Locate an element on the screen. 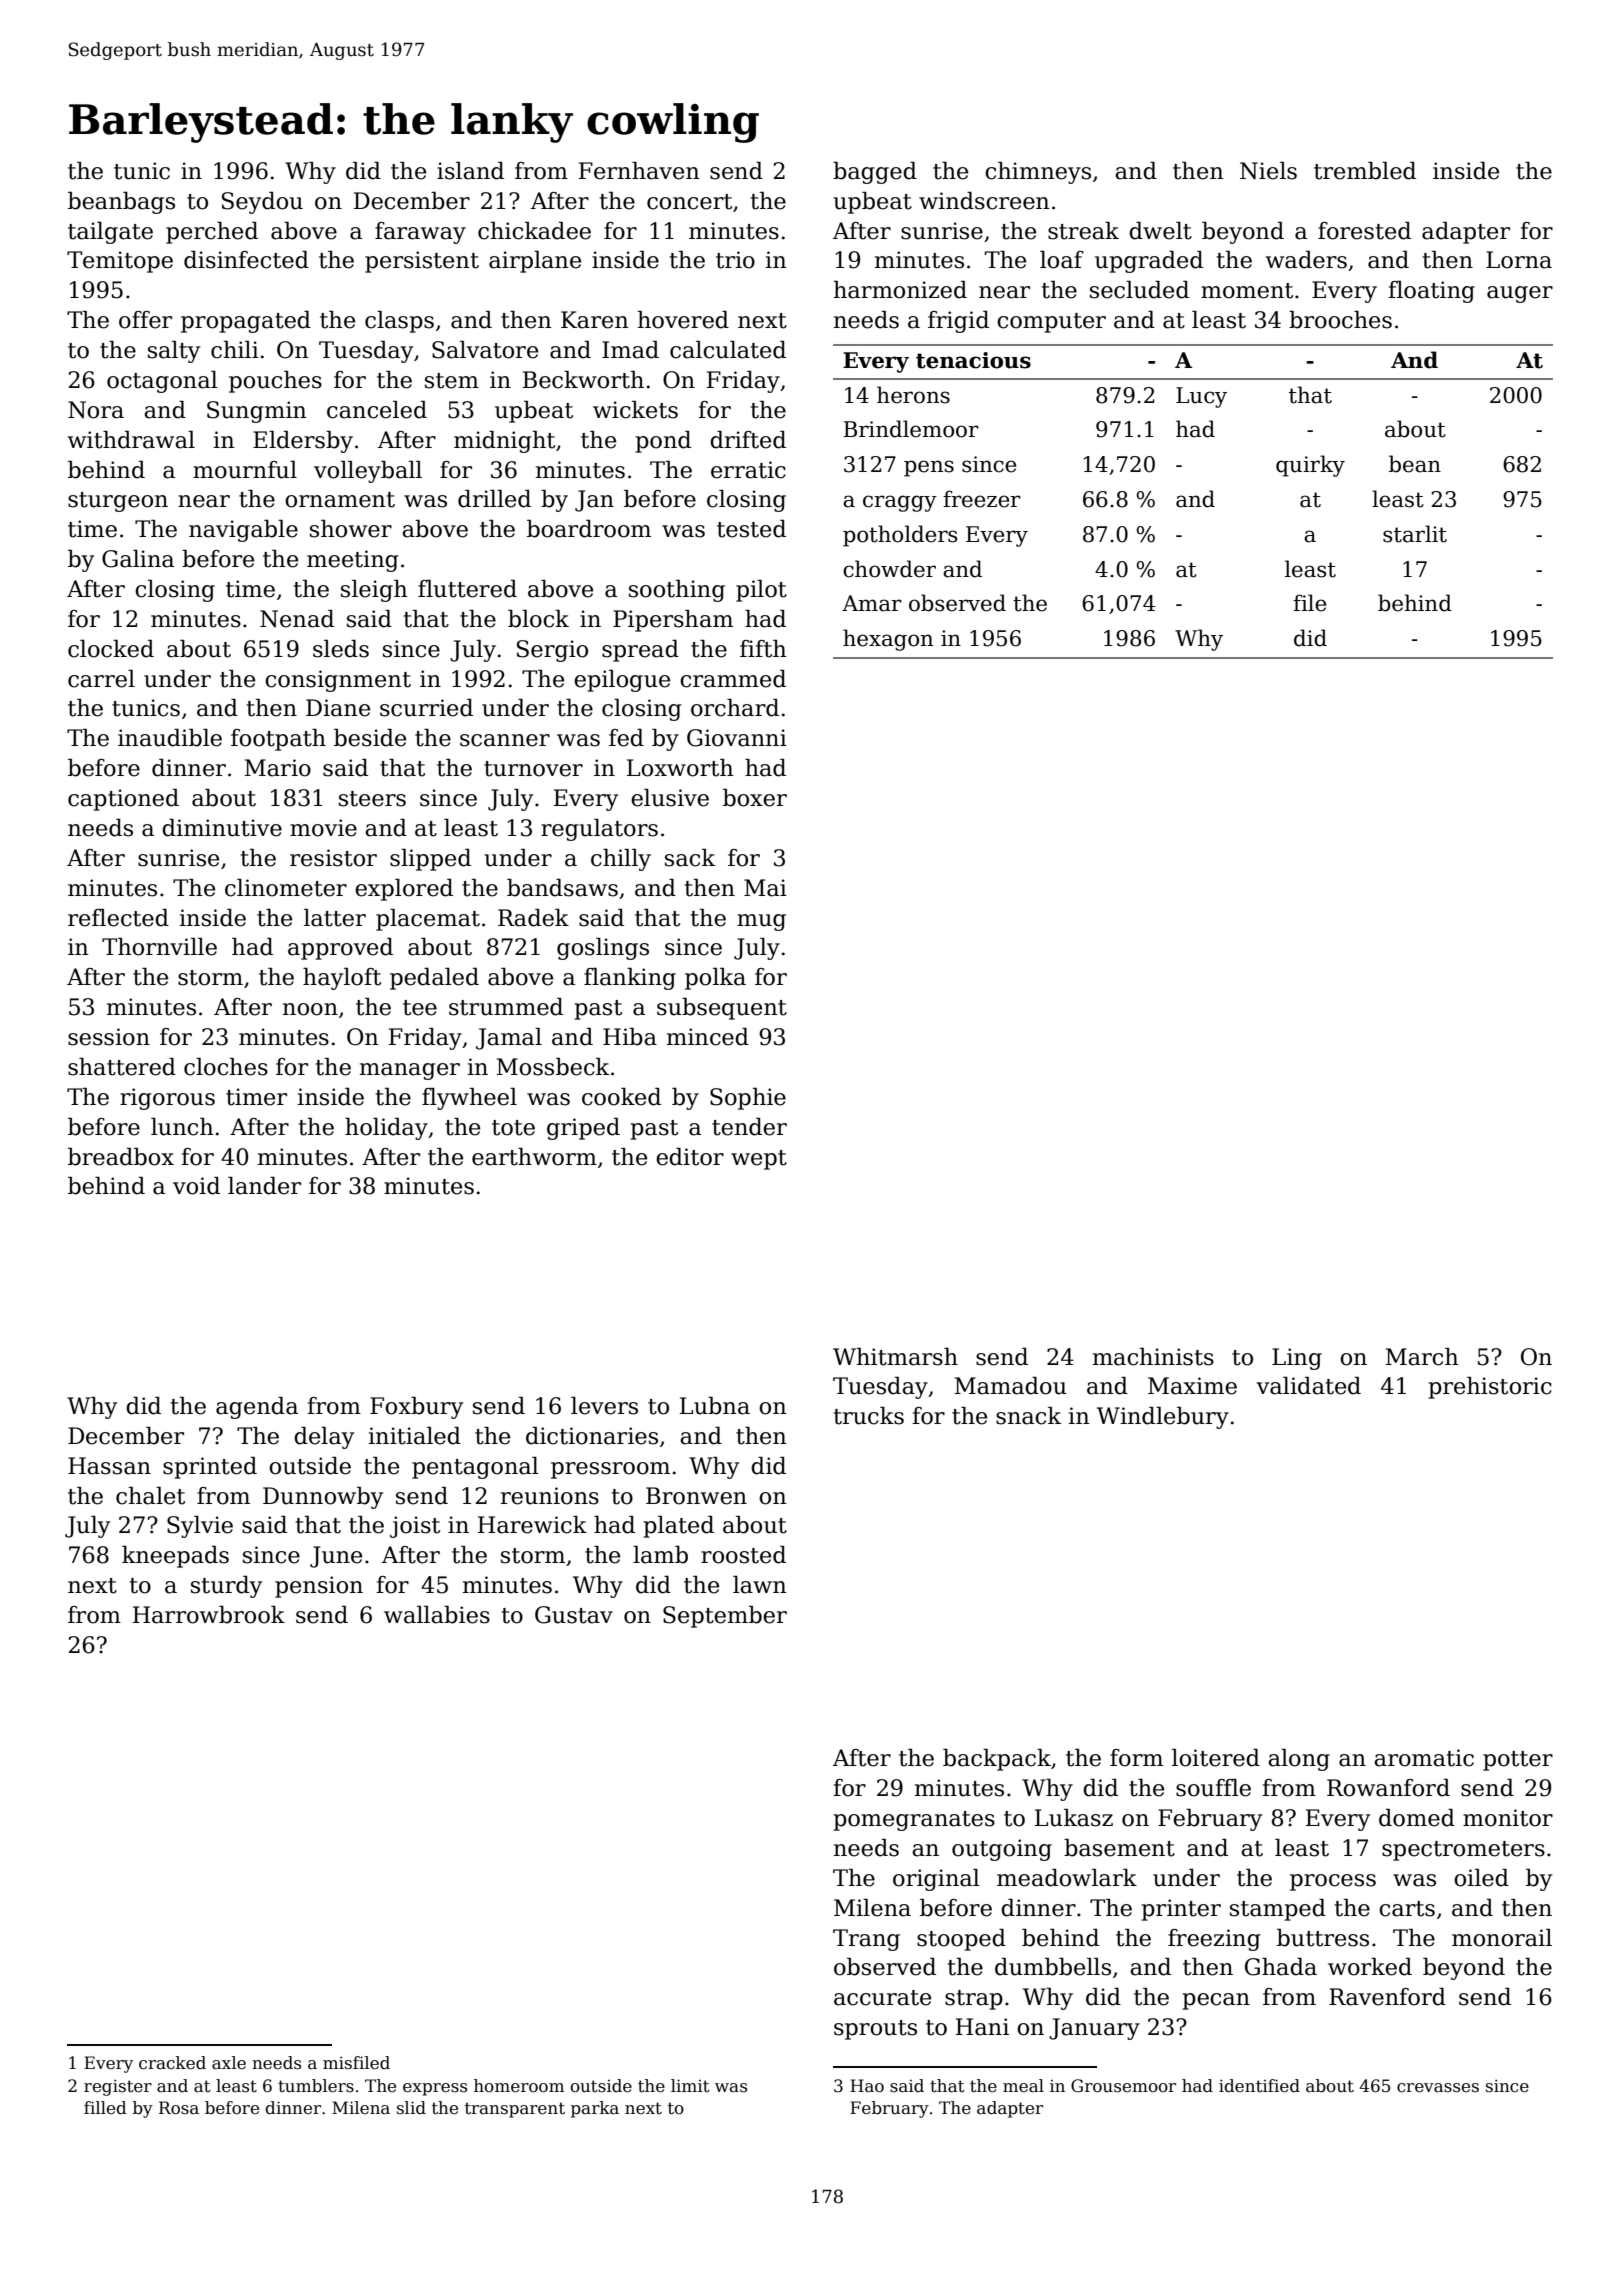 The height and width of the screenshot is (2292, 1620). homeroom is located at coordinates (519, 2086).
